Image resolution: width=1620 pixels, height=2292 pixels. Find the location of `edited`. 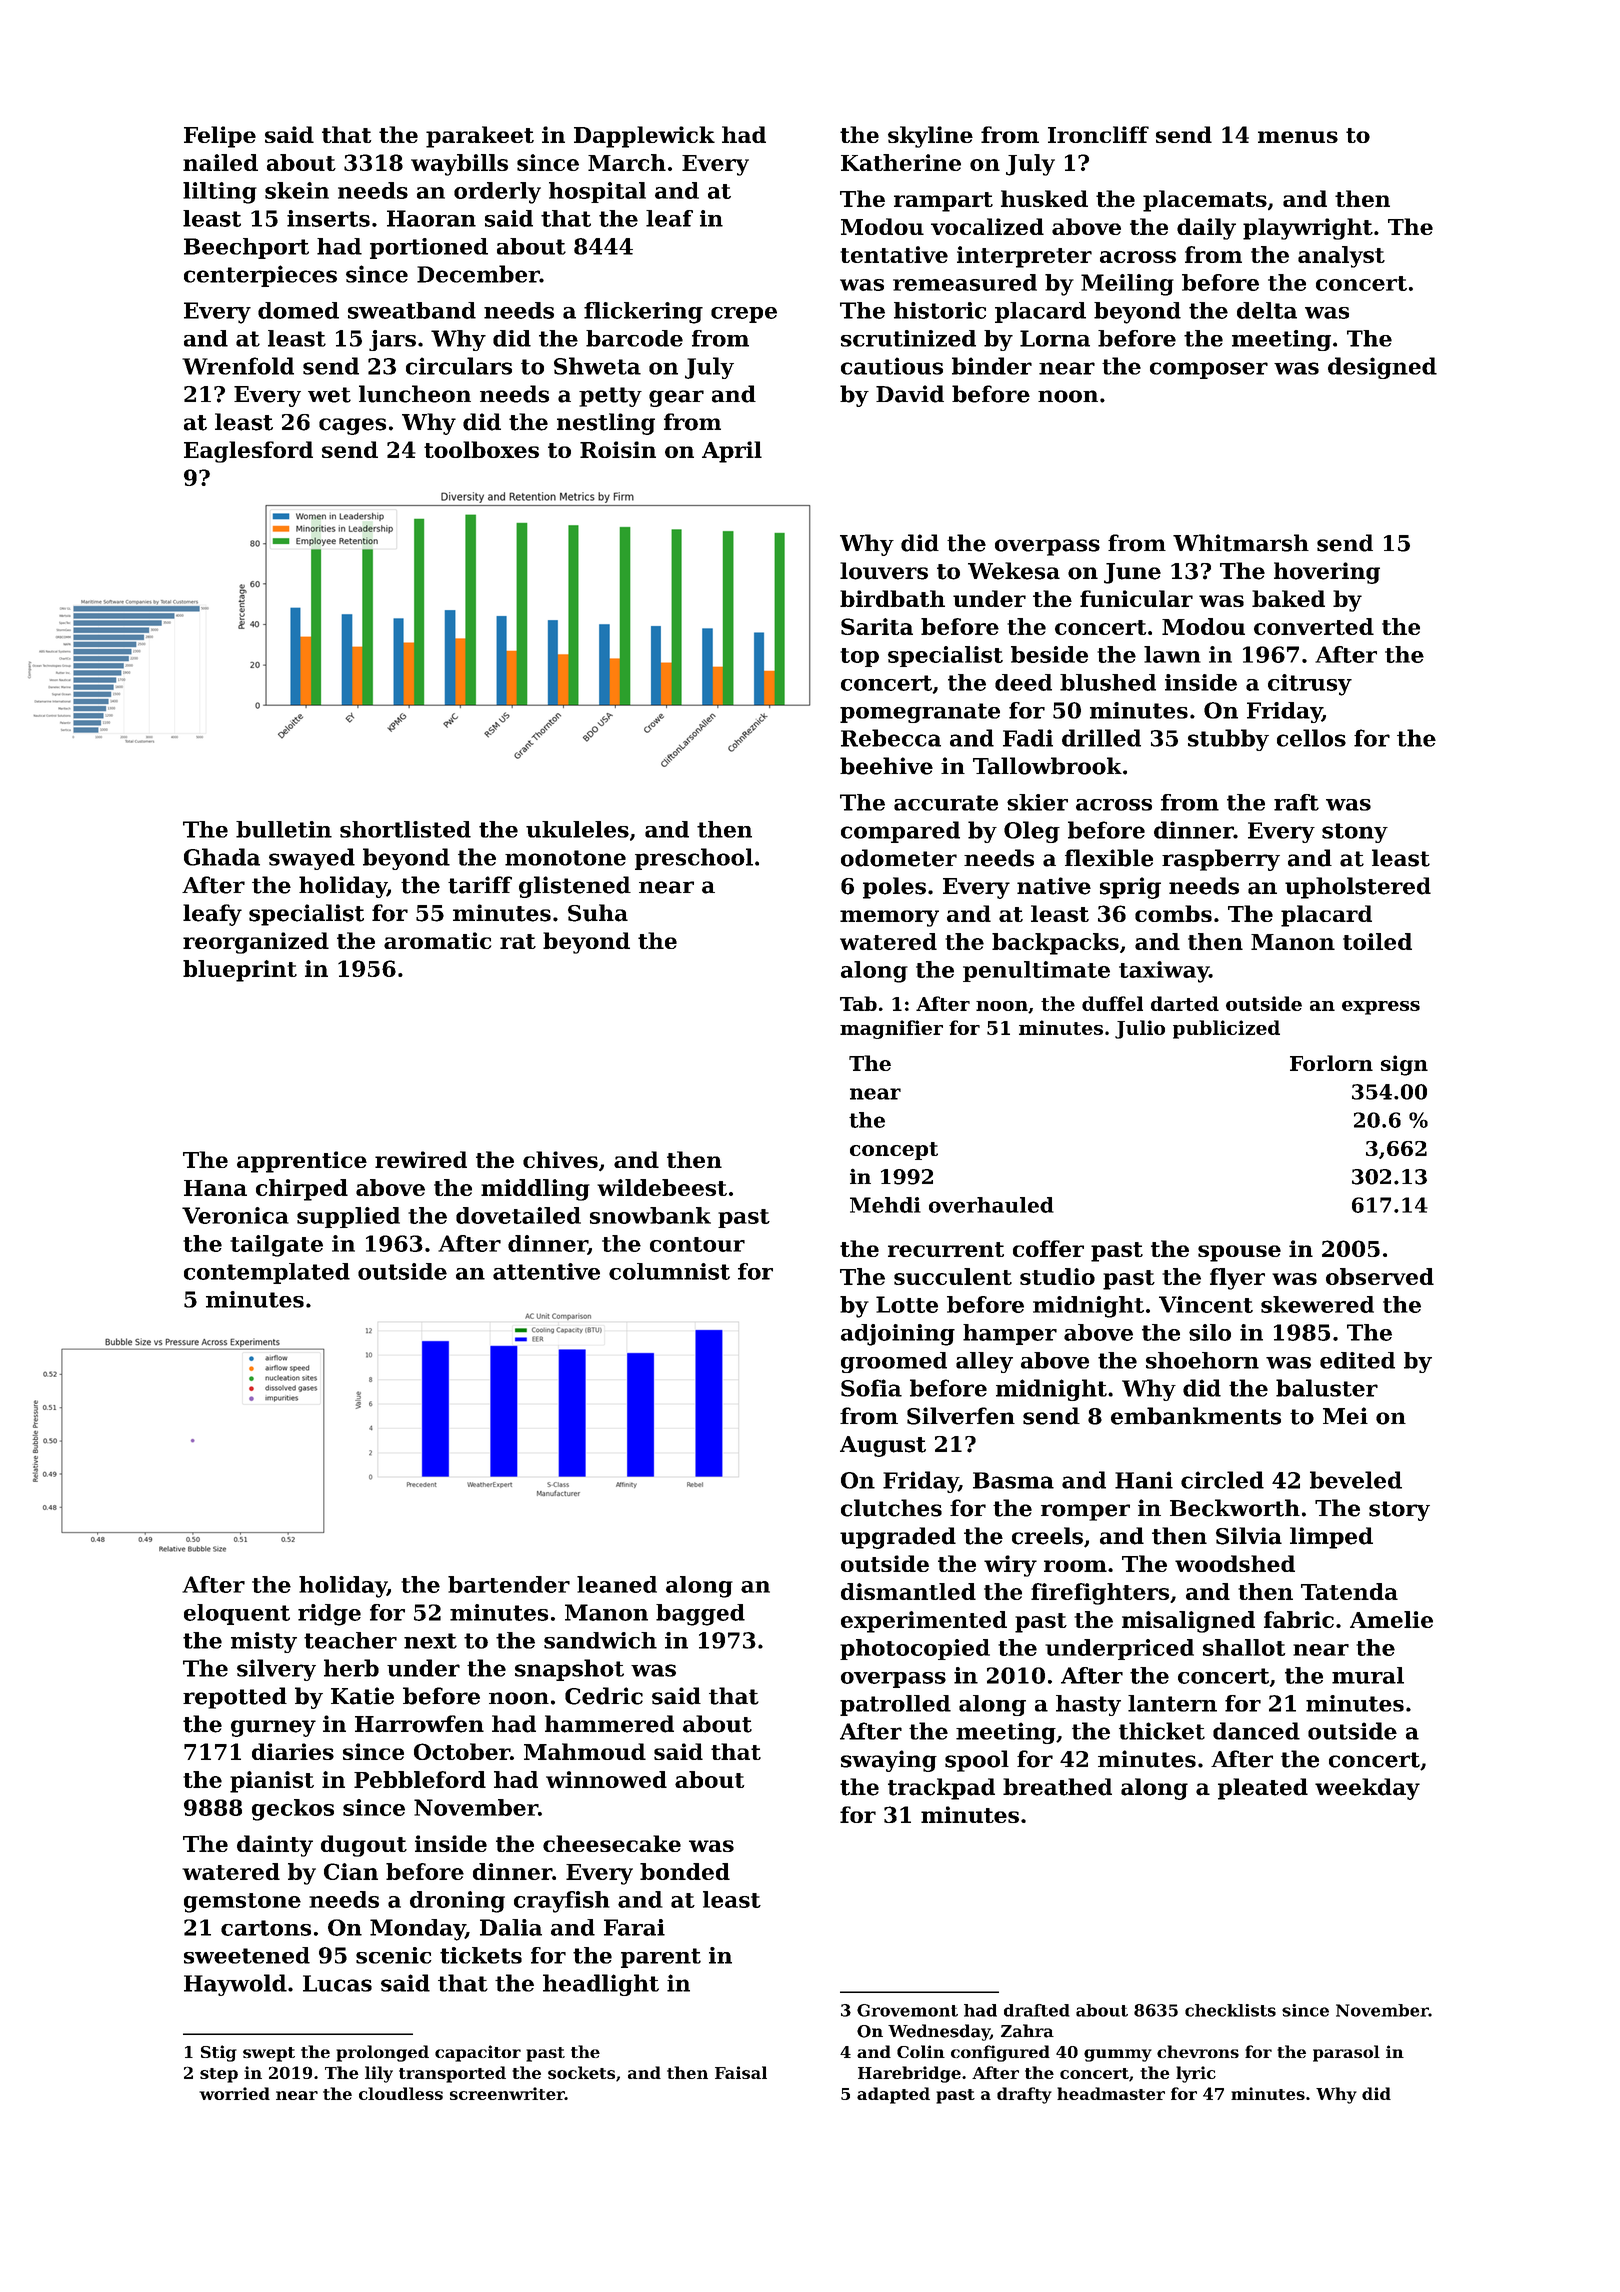

edited is located at coordinates (1357, 1360).
